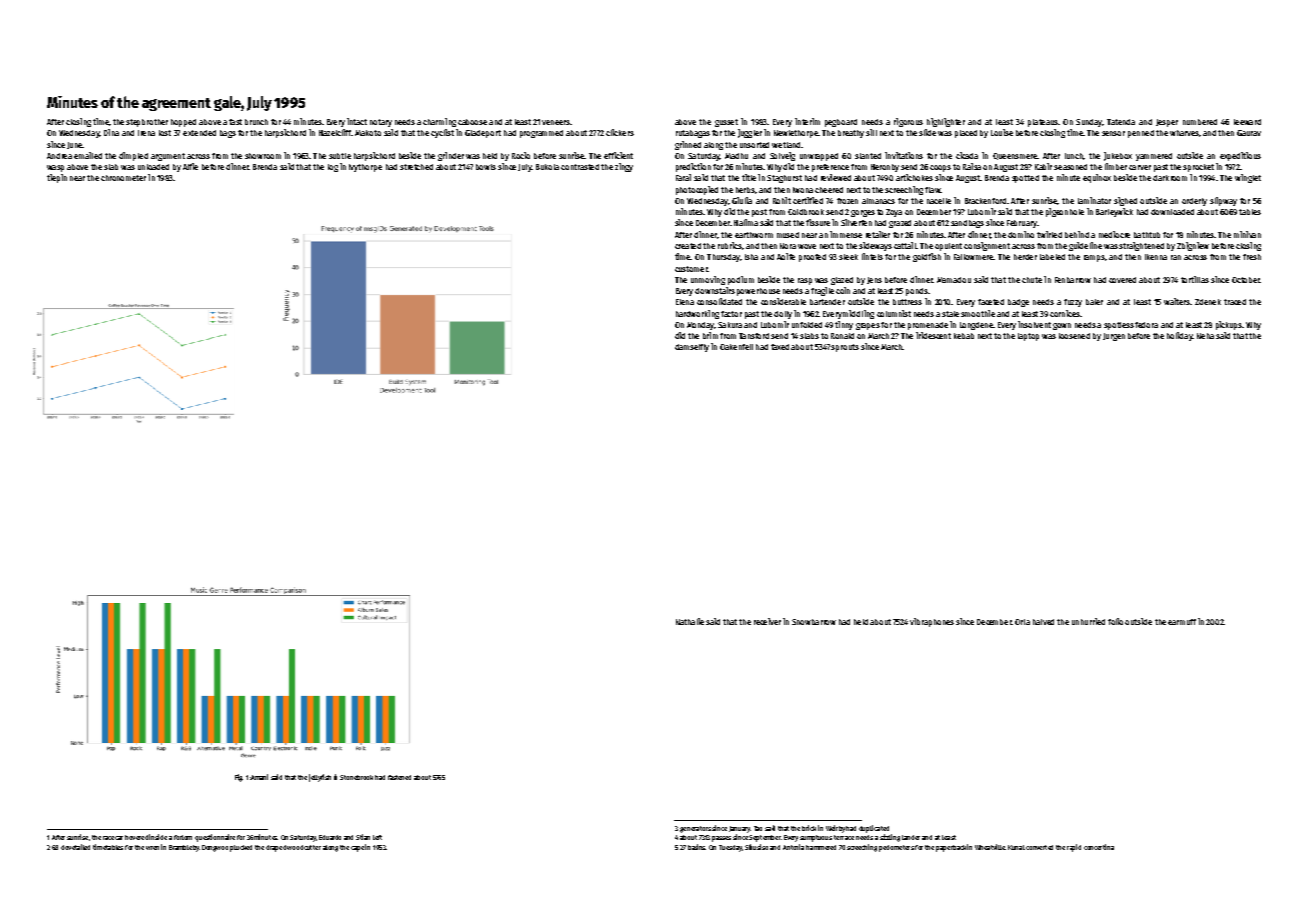 Image resolution: width=1308 pixels, height=924 pixels. Describe the element at coordinates (685, 302) in the page. I see `Elena` at that location.
